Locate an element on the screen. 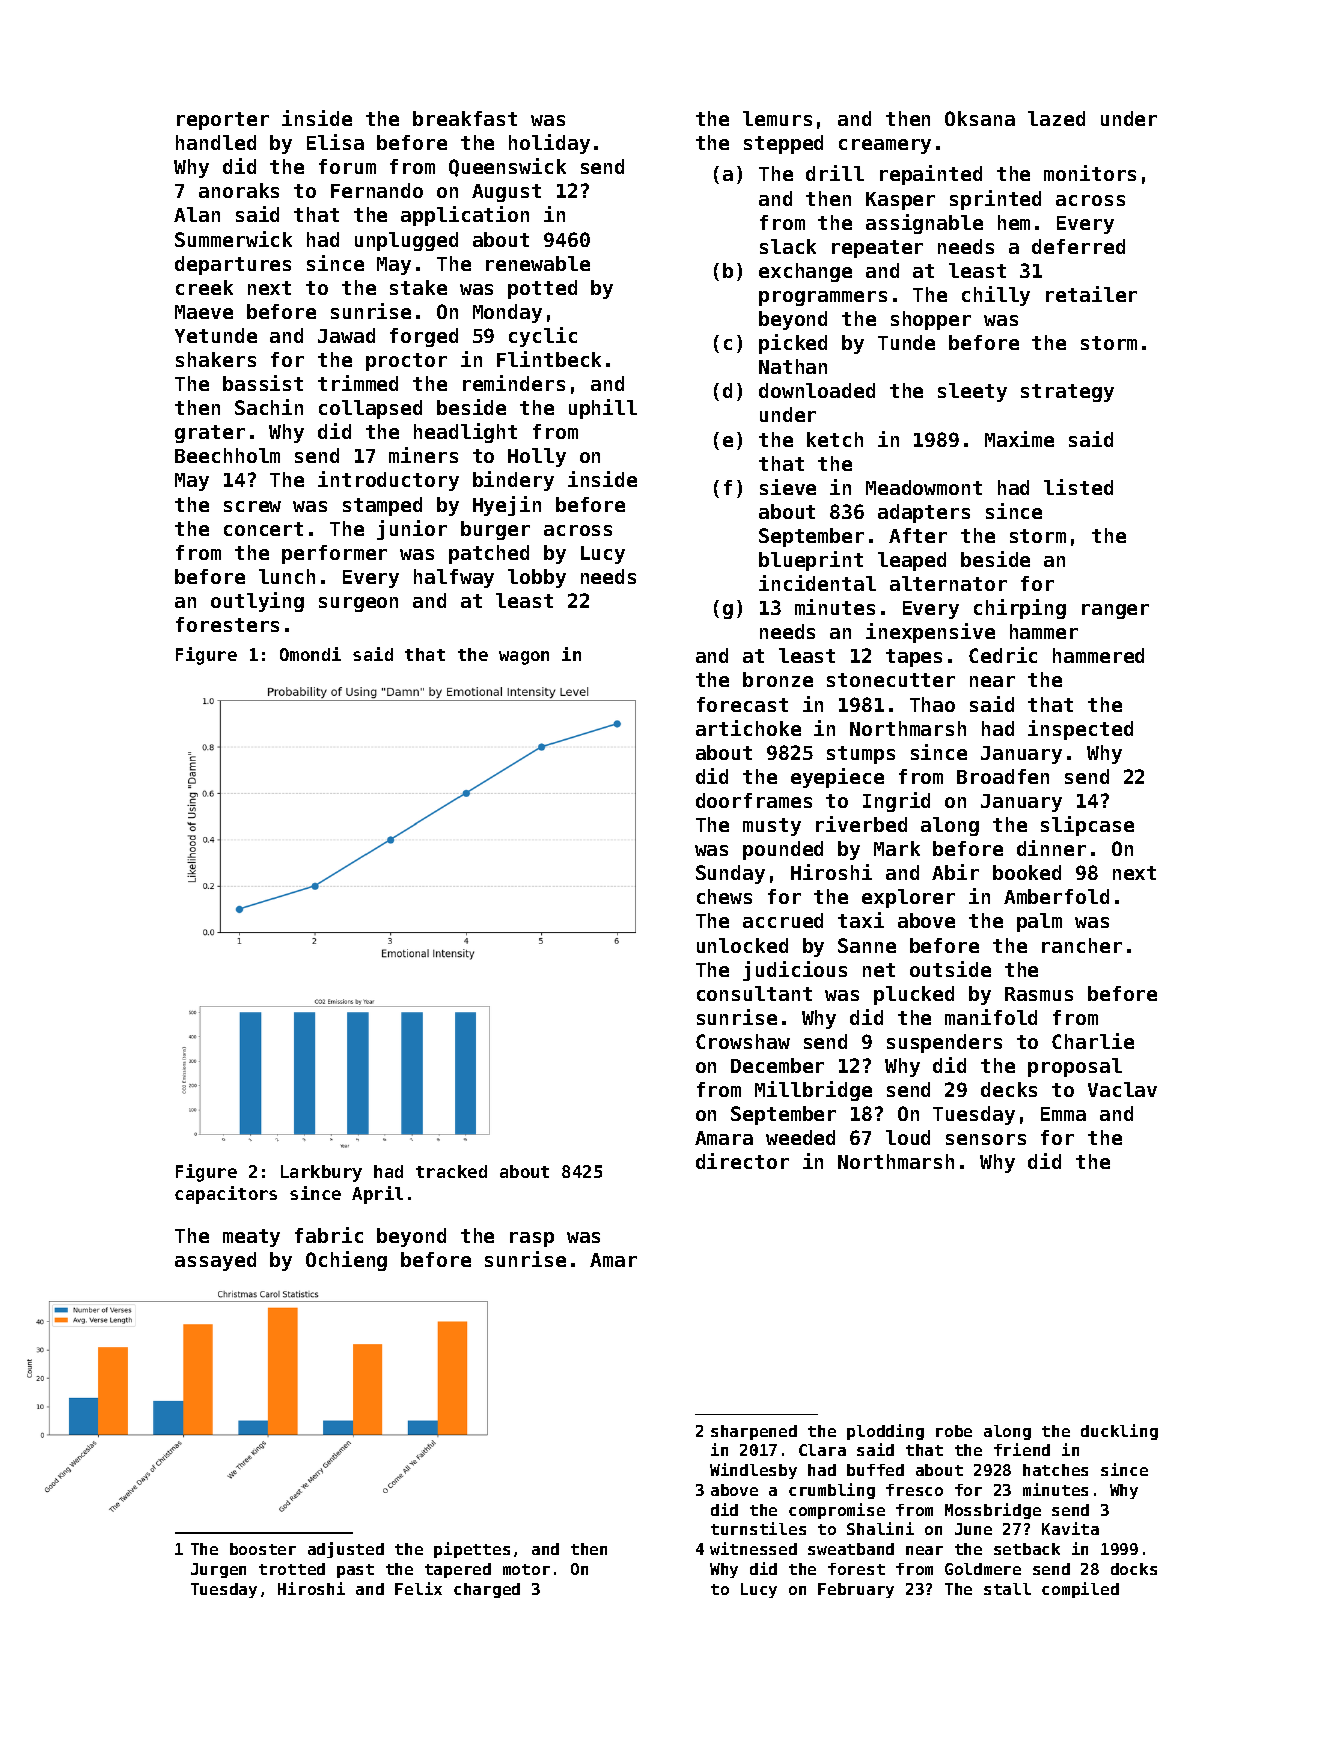  strategy is located at coordinates (1067, 393).
